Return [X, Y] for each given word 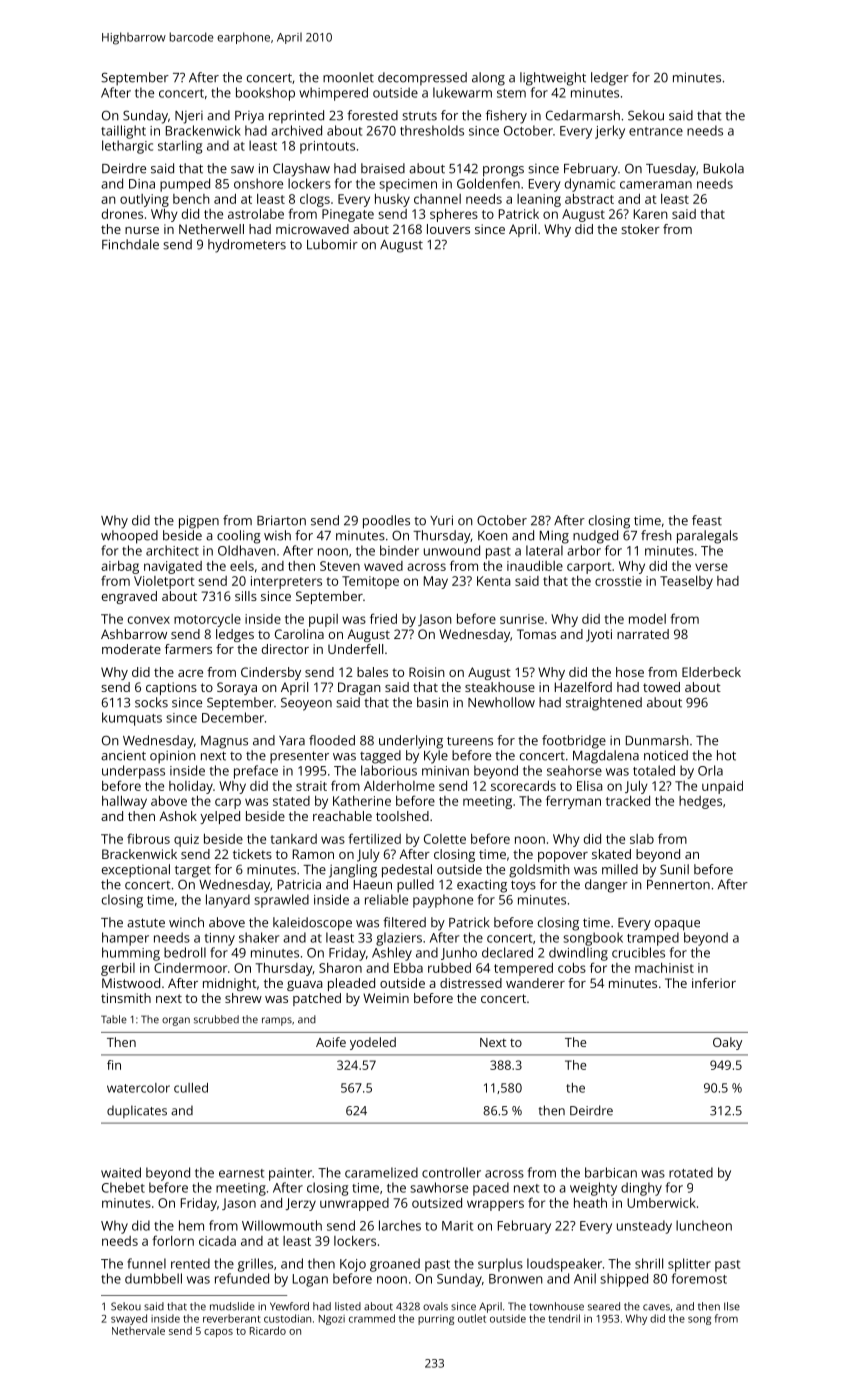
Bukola [724, 168]
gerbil [118, 969]
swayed [129, 1319]
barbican [611, 1172]
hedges [700, 802]
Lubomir [332, 244]
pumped [185, 185]
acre [190, 673]
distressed [471, 983]
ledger [610, 79]
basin [432, 702]
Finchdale [130, 244]
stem [511, 93]
